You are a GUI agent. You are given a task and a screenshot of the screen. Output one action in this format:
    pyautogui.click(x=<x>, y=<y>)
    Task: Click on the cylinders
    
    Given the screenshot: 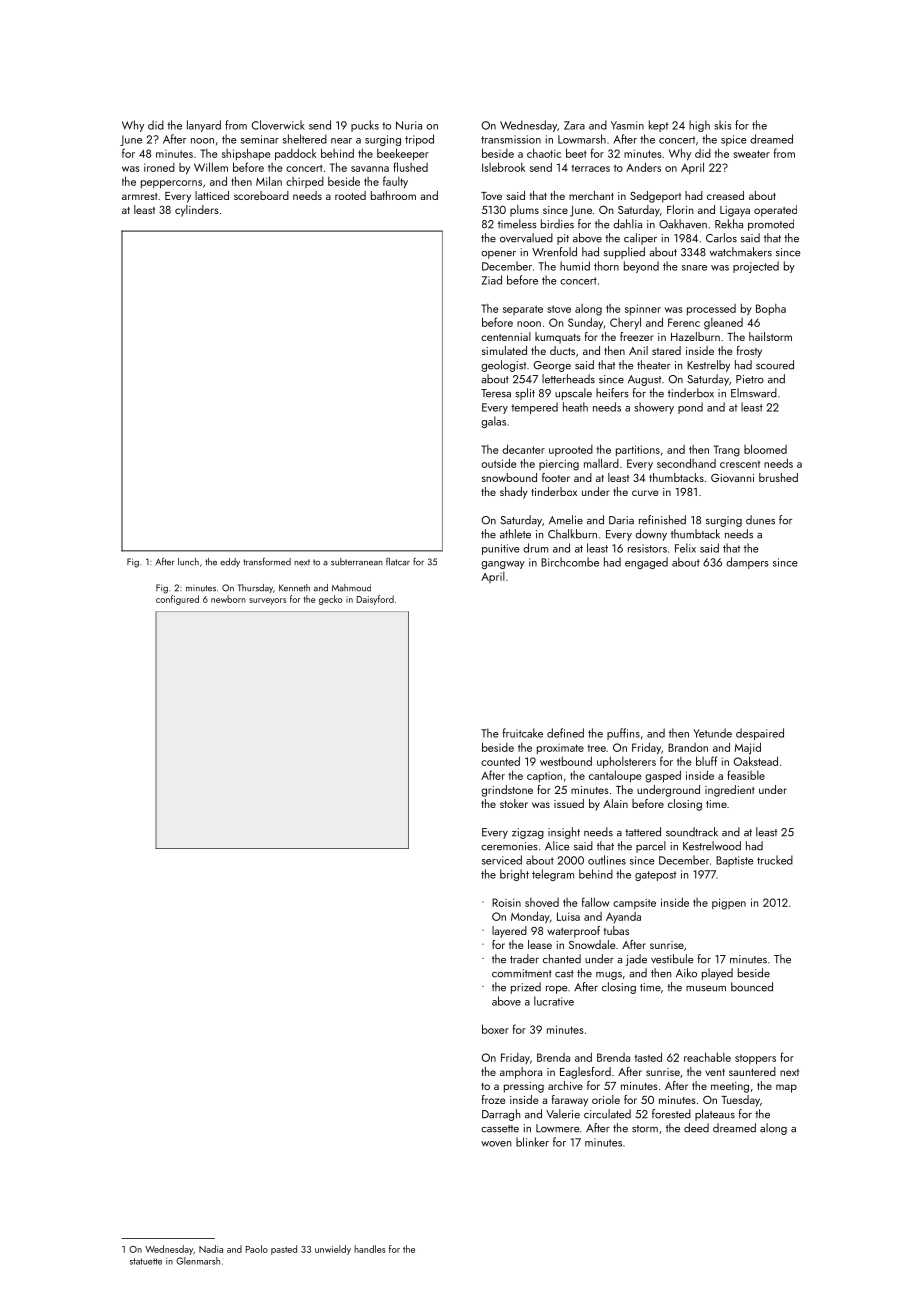 What is the action you would take?
    pyautogui.click(x=197, y=211)
